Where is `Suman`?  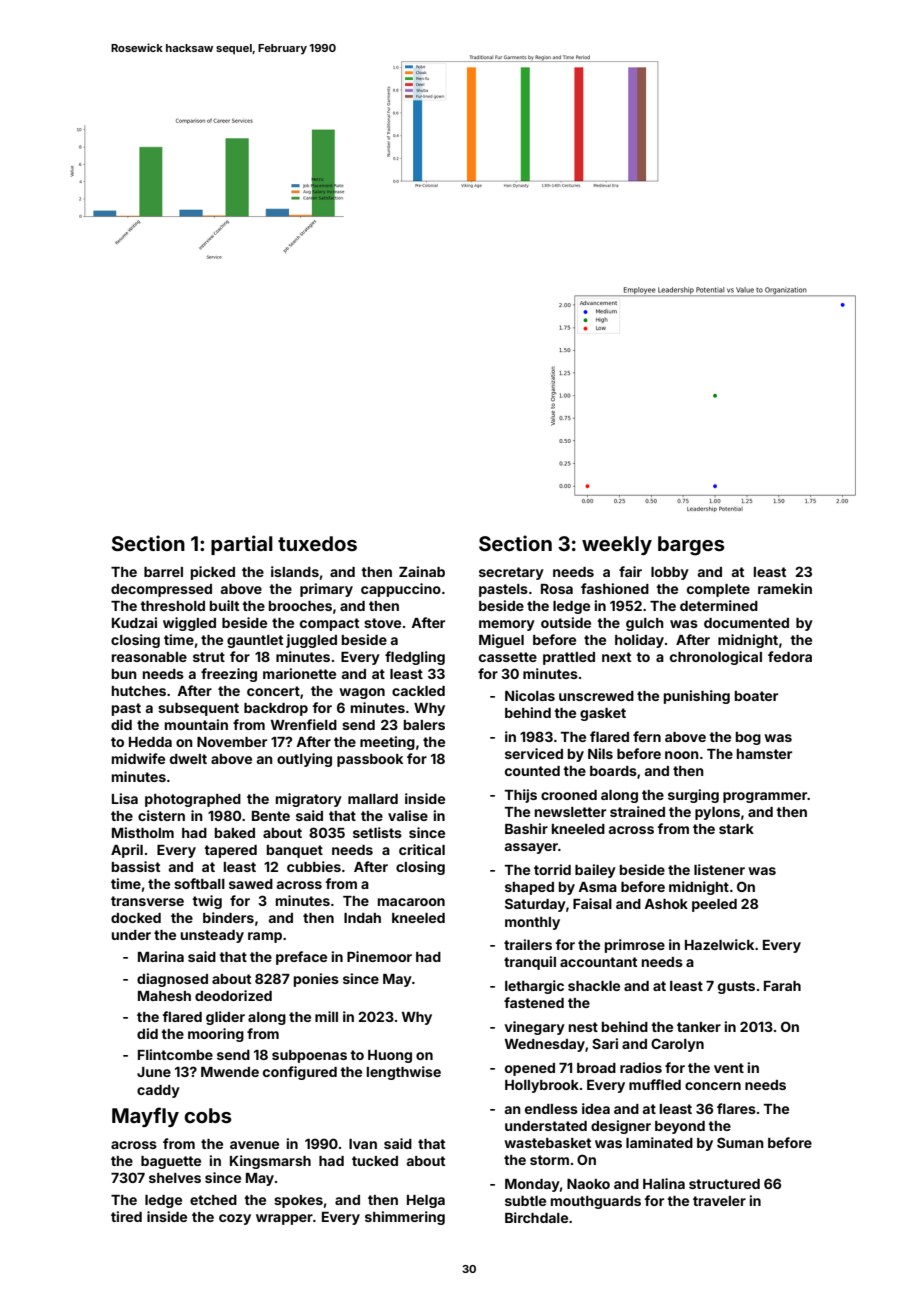
Suman is located at coordinates (740, 1142).
